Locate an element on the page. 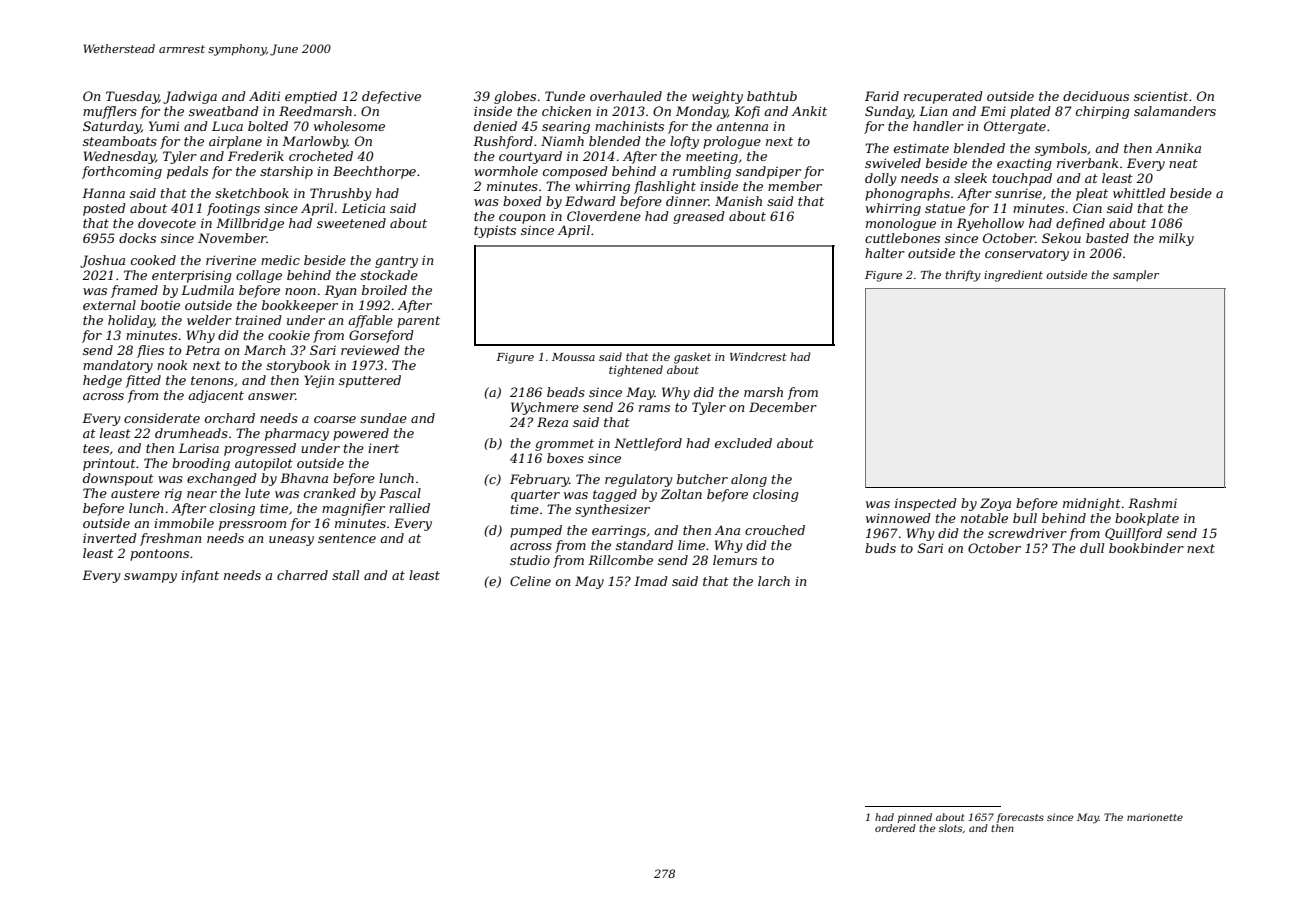  larch is located at coordinates (774, 581).
